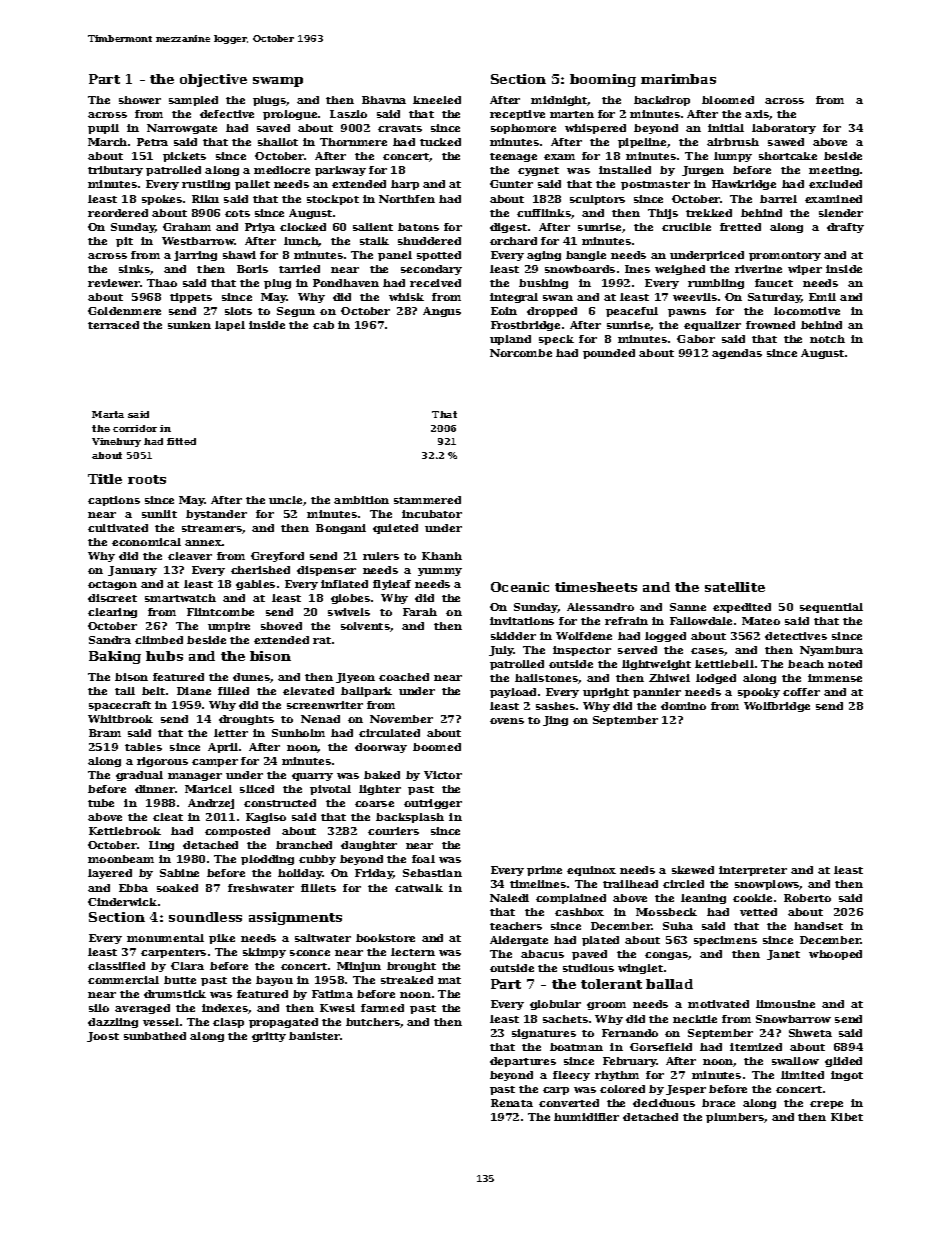  What do you see at coordinates (155, 1036) in the image?
I see `sunbathed` at bounding box center [155, 1036].
